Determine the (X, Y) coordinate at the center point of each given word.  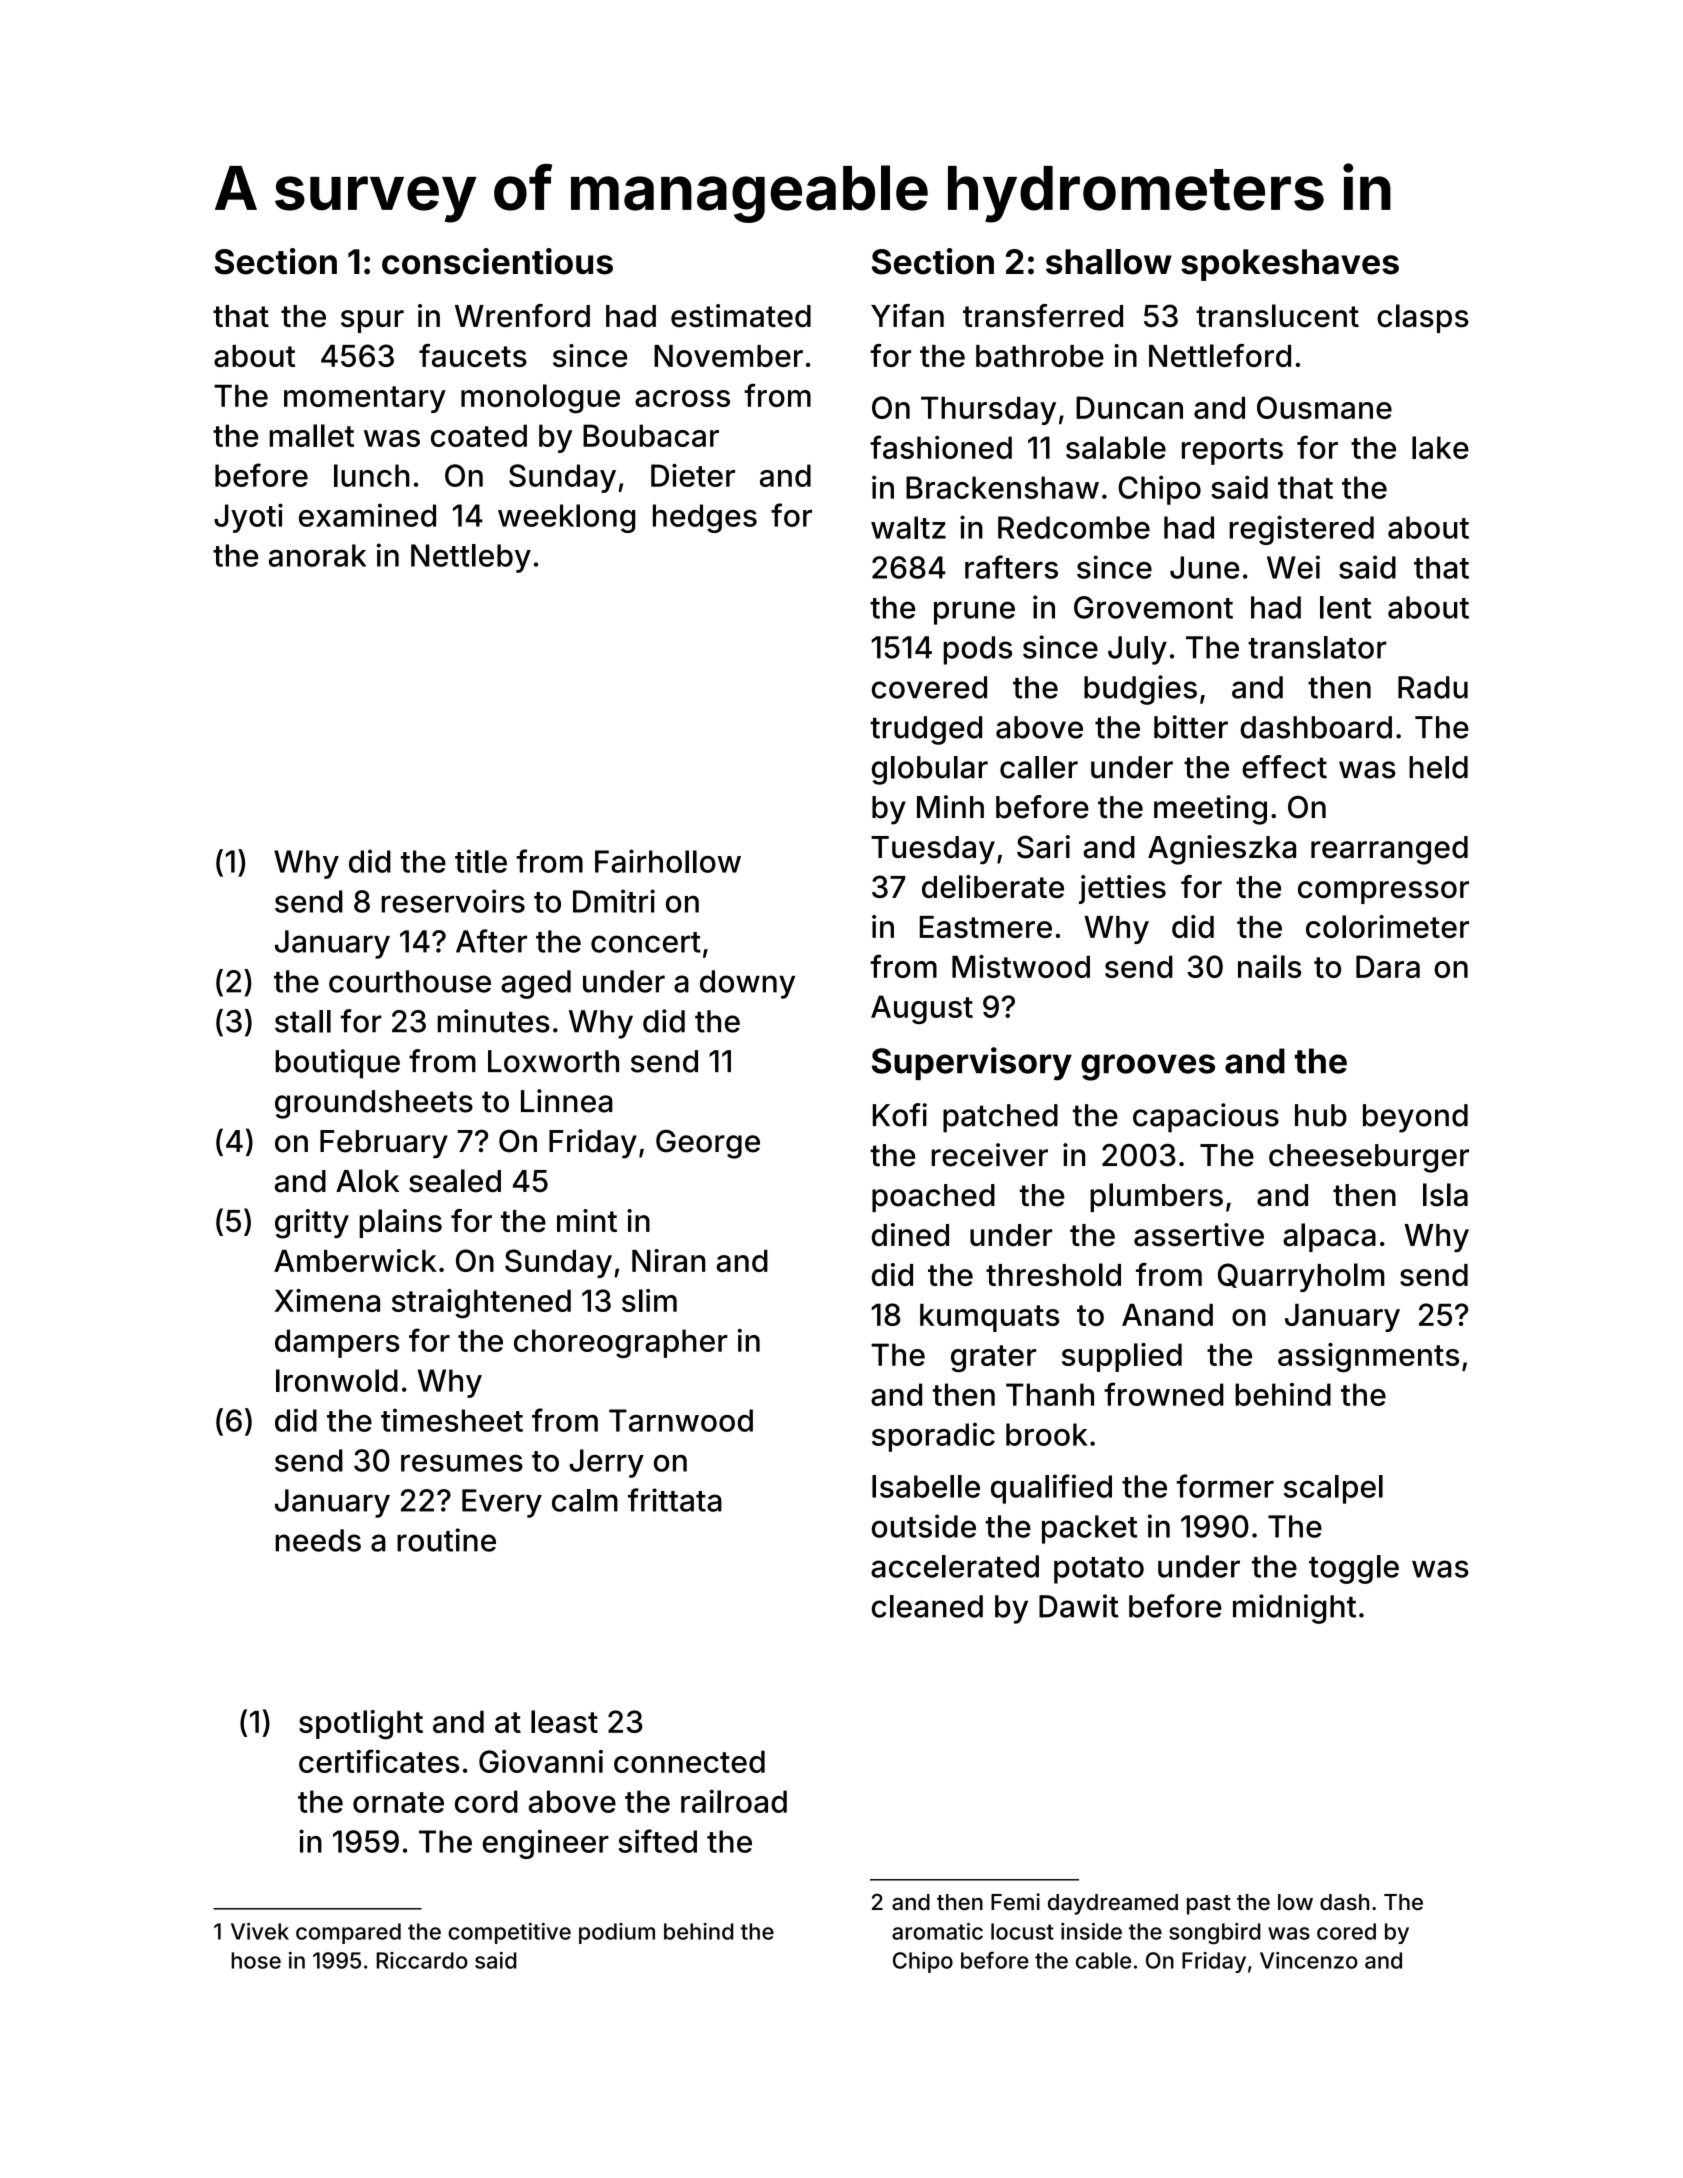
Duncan (1129, 407)
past (1209, 1905)
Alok (367, 1181)
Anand (1167, 1315)
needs (318, 1540)
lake (1440, 447)
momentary (365, 399)
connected (689, 1761)
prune (974, 613)
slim (649, 1300)
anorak (317, 555)
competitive (509, 1933)
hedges (705, 518)
